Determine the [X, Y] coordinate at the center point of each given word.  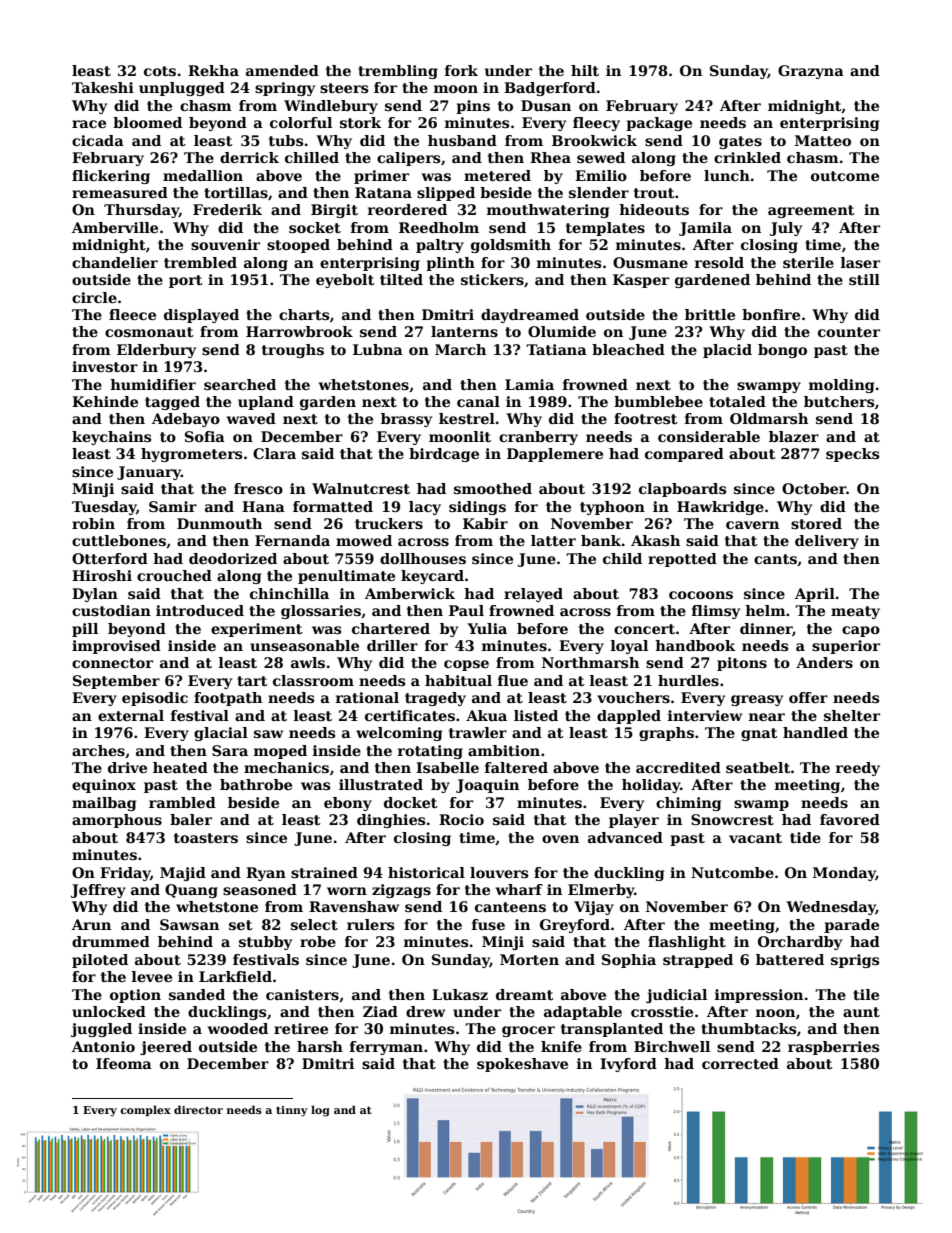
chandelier [115, 262]
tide [805, 837]
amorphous [117, 821]
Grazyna [811, 72]
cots [160, 71]
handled [815, 732]
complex [145, 1110]
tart [252, 681]
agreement [811, 211]
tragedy [435, 699]
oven [560, 839]
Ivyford [628, 1065]
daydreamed [530, 316]
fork [461, 70]
